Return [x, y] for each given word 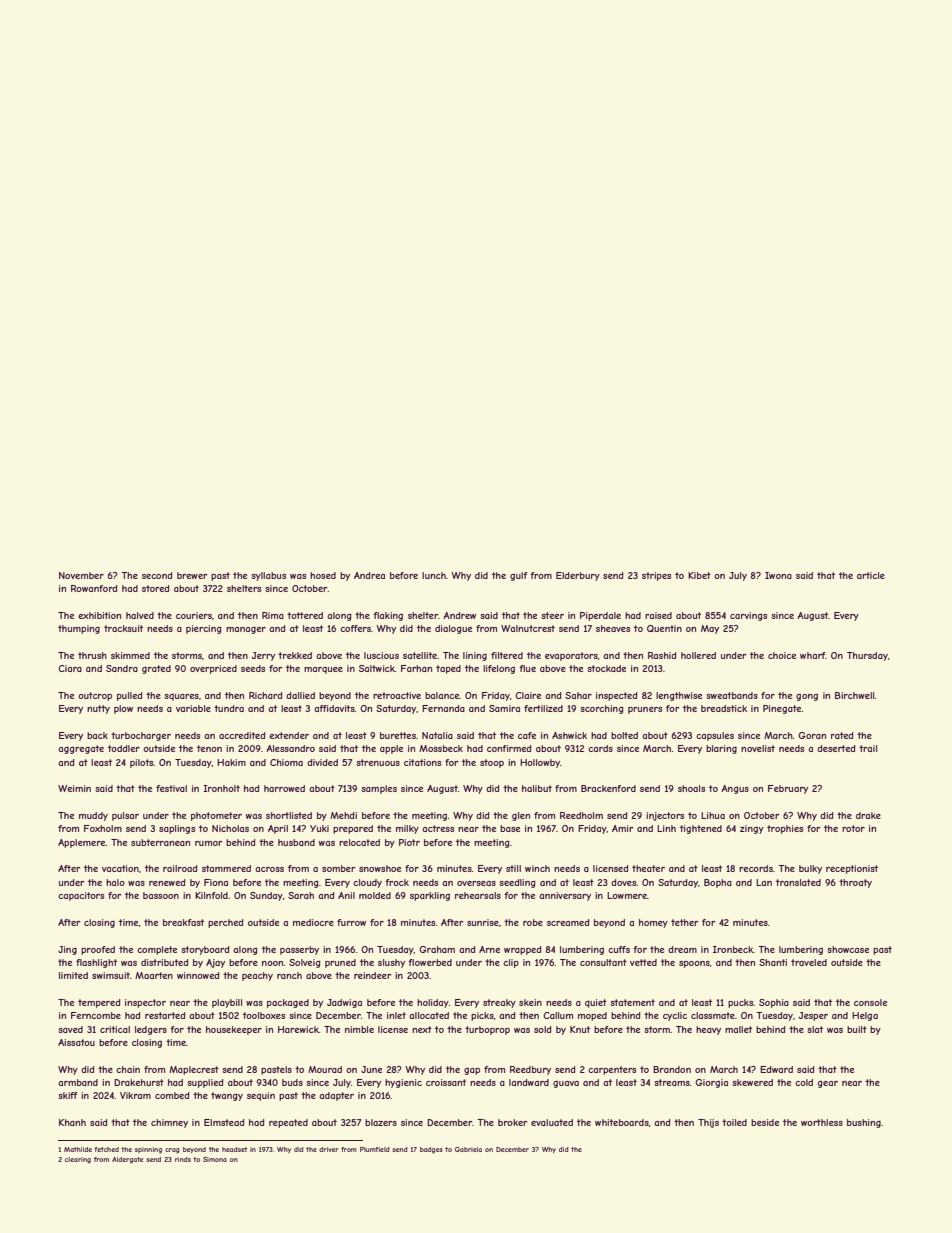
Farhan [416, 668]
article [871, 575]
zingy [752, 829]
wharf [813, 655]
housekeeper [234, 1030]
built [857, 1029]
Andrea [369, 575]
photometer [216, 816]
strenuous [378, 762]
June [371, 1069]
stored [155, 588]
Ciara [70, 668]
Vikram [135, 1095]
